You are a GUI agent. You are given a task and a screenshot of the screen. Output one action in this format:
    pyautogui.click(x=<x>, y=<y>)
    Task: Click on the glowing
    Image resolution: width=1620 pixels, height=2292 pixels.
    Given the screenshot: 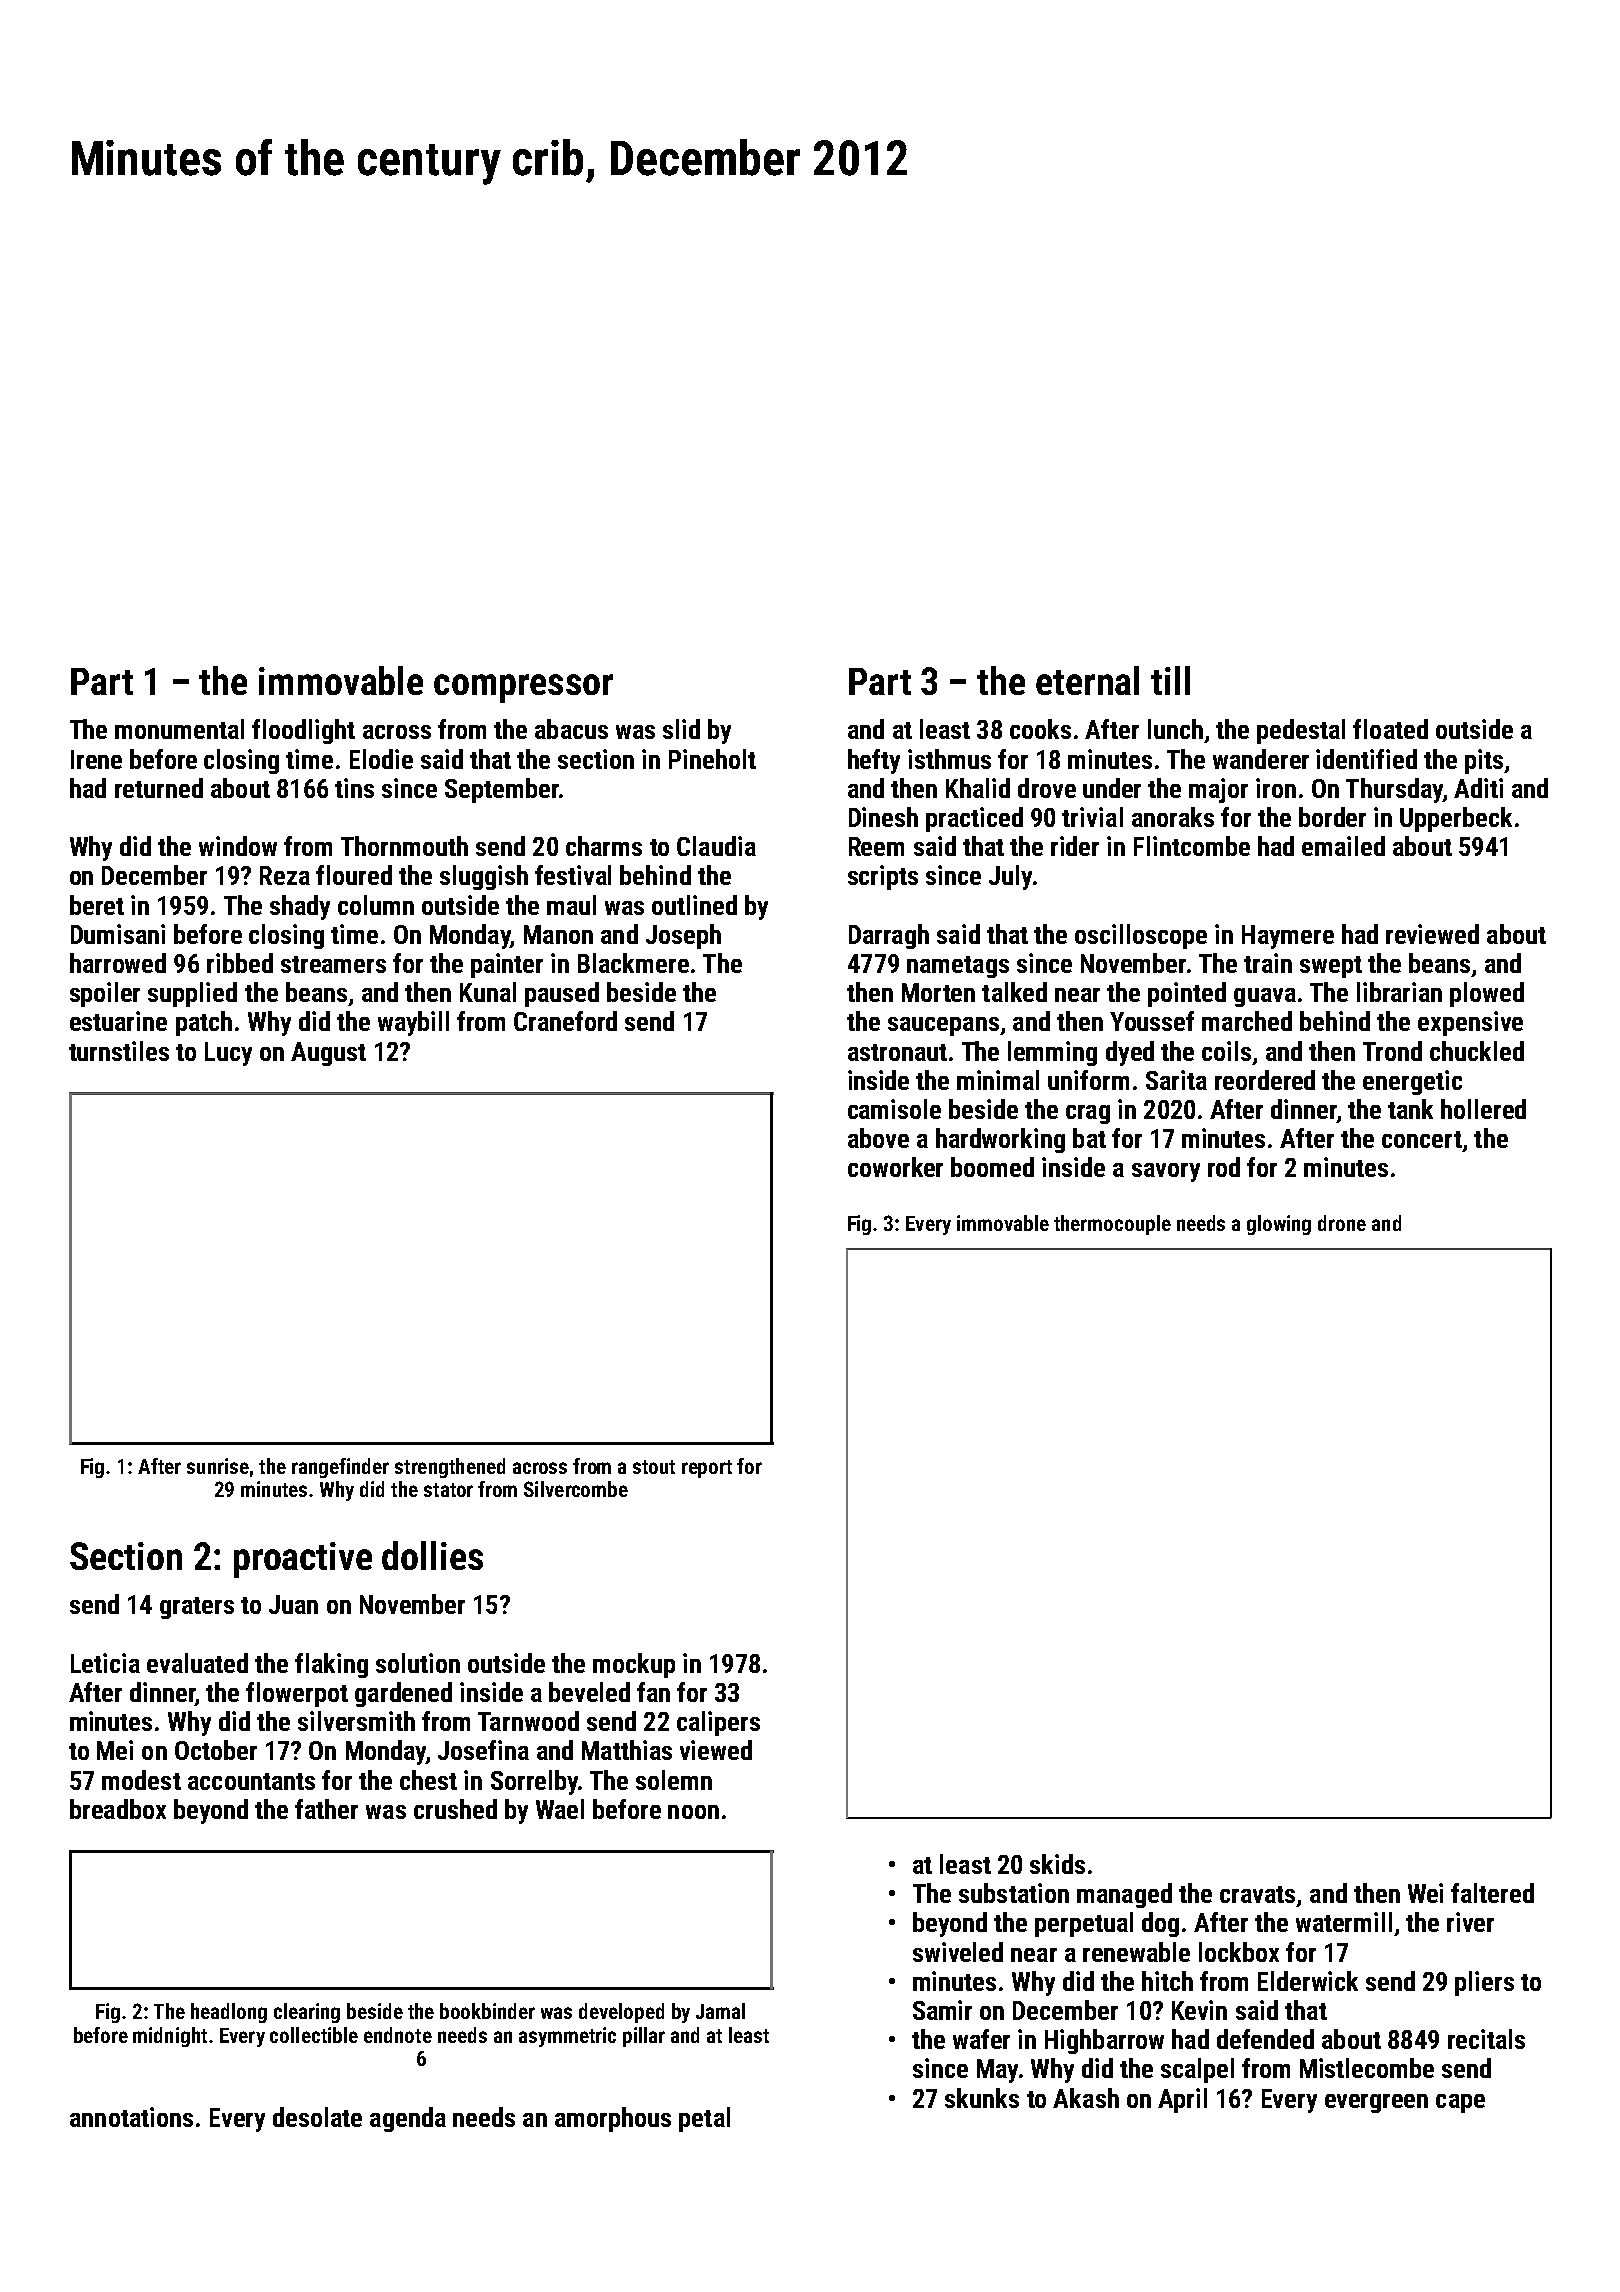 What is the action you would take?
    pyautogui.click(x=1279, y=1225)
